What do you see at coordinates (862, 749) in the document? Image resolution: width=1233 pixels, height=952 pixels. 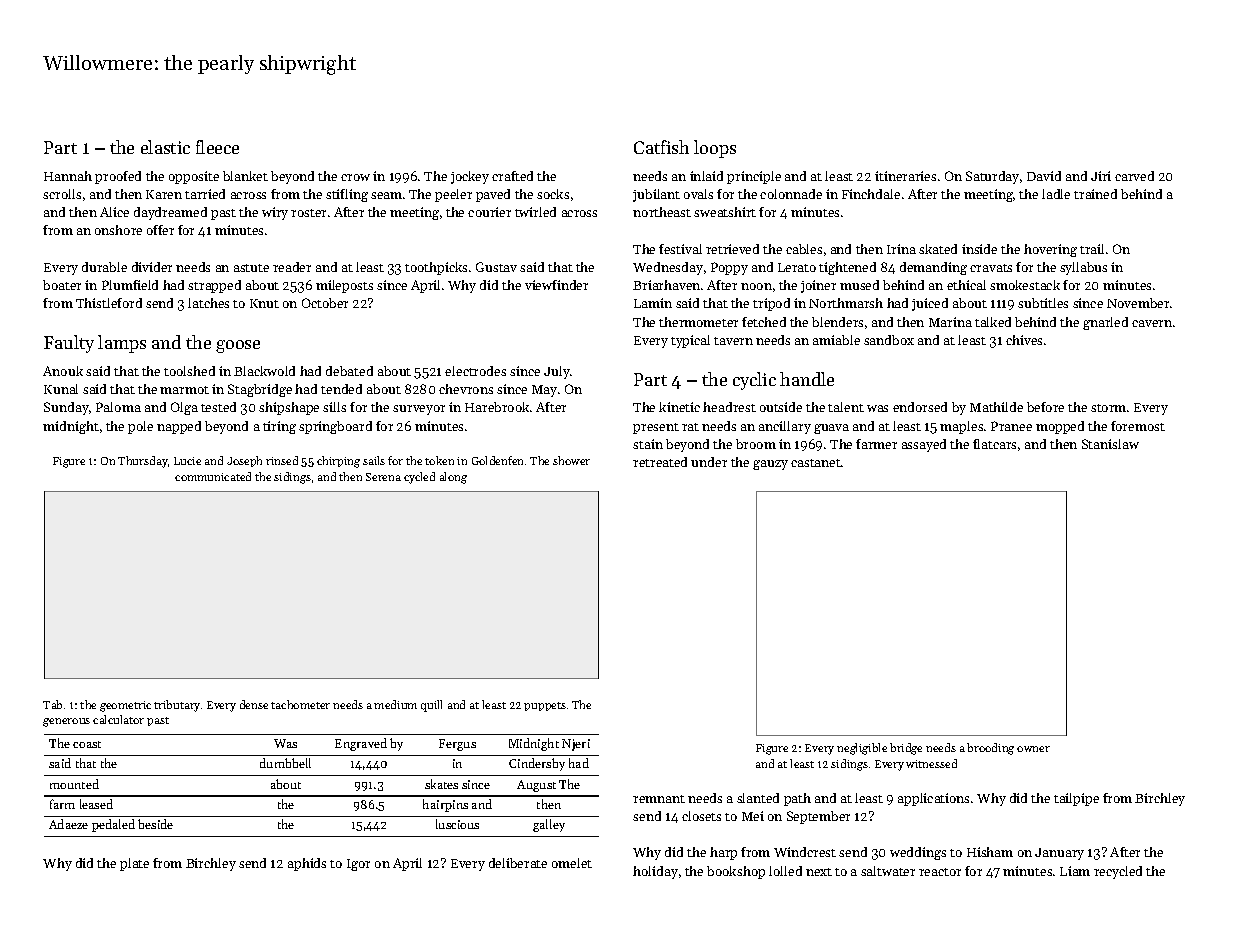 I see `negligible` at bounding box center [862, 749].
